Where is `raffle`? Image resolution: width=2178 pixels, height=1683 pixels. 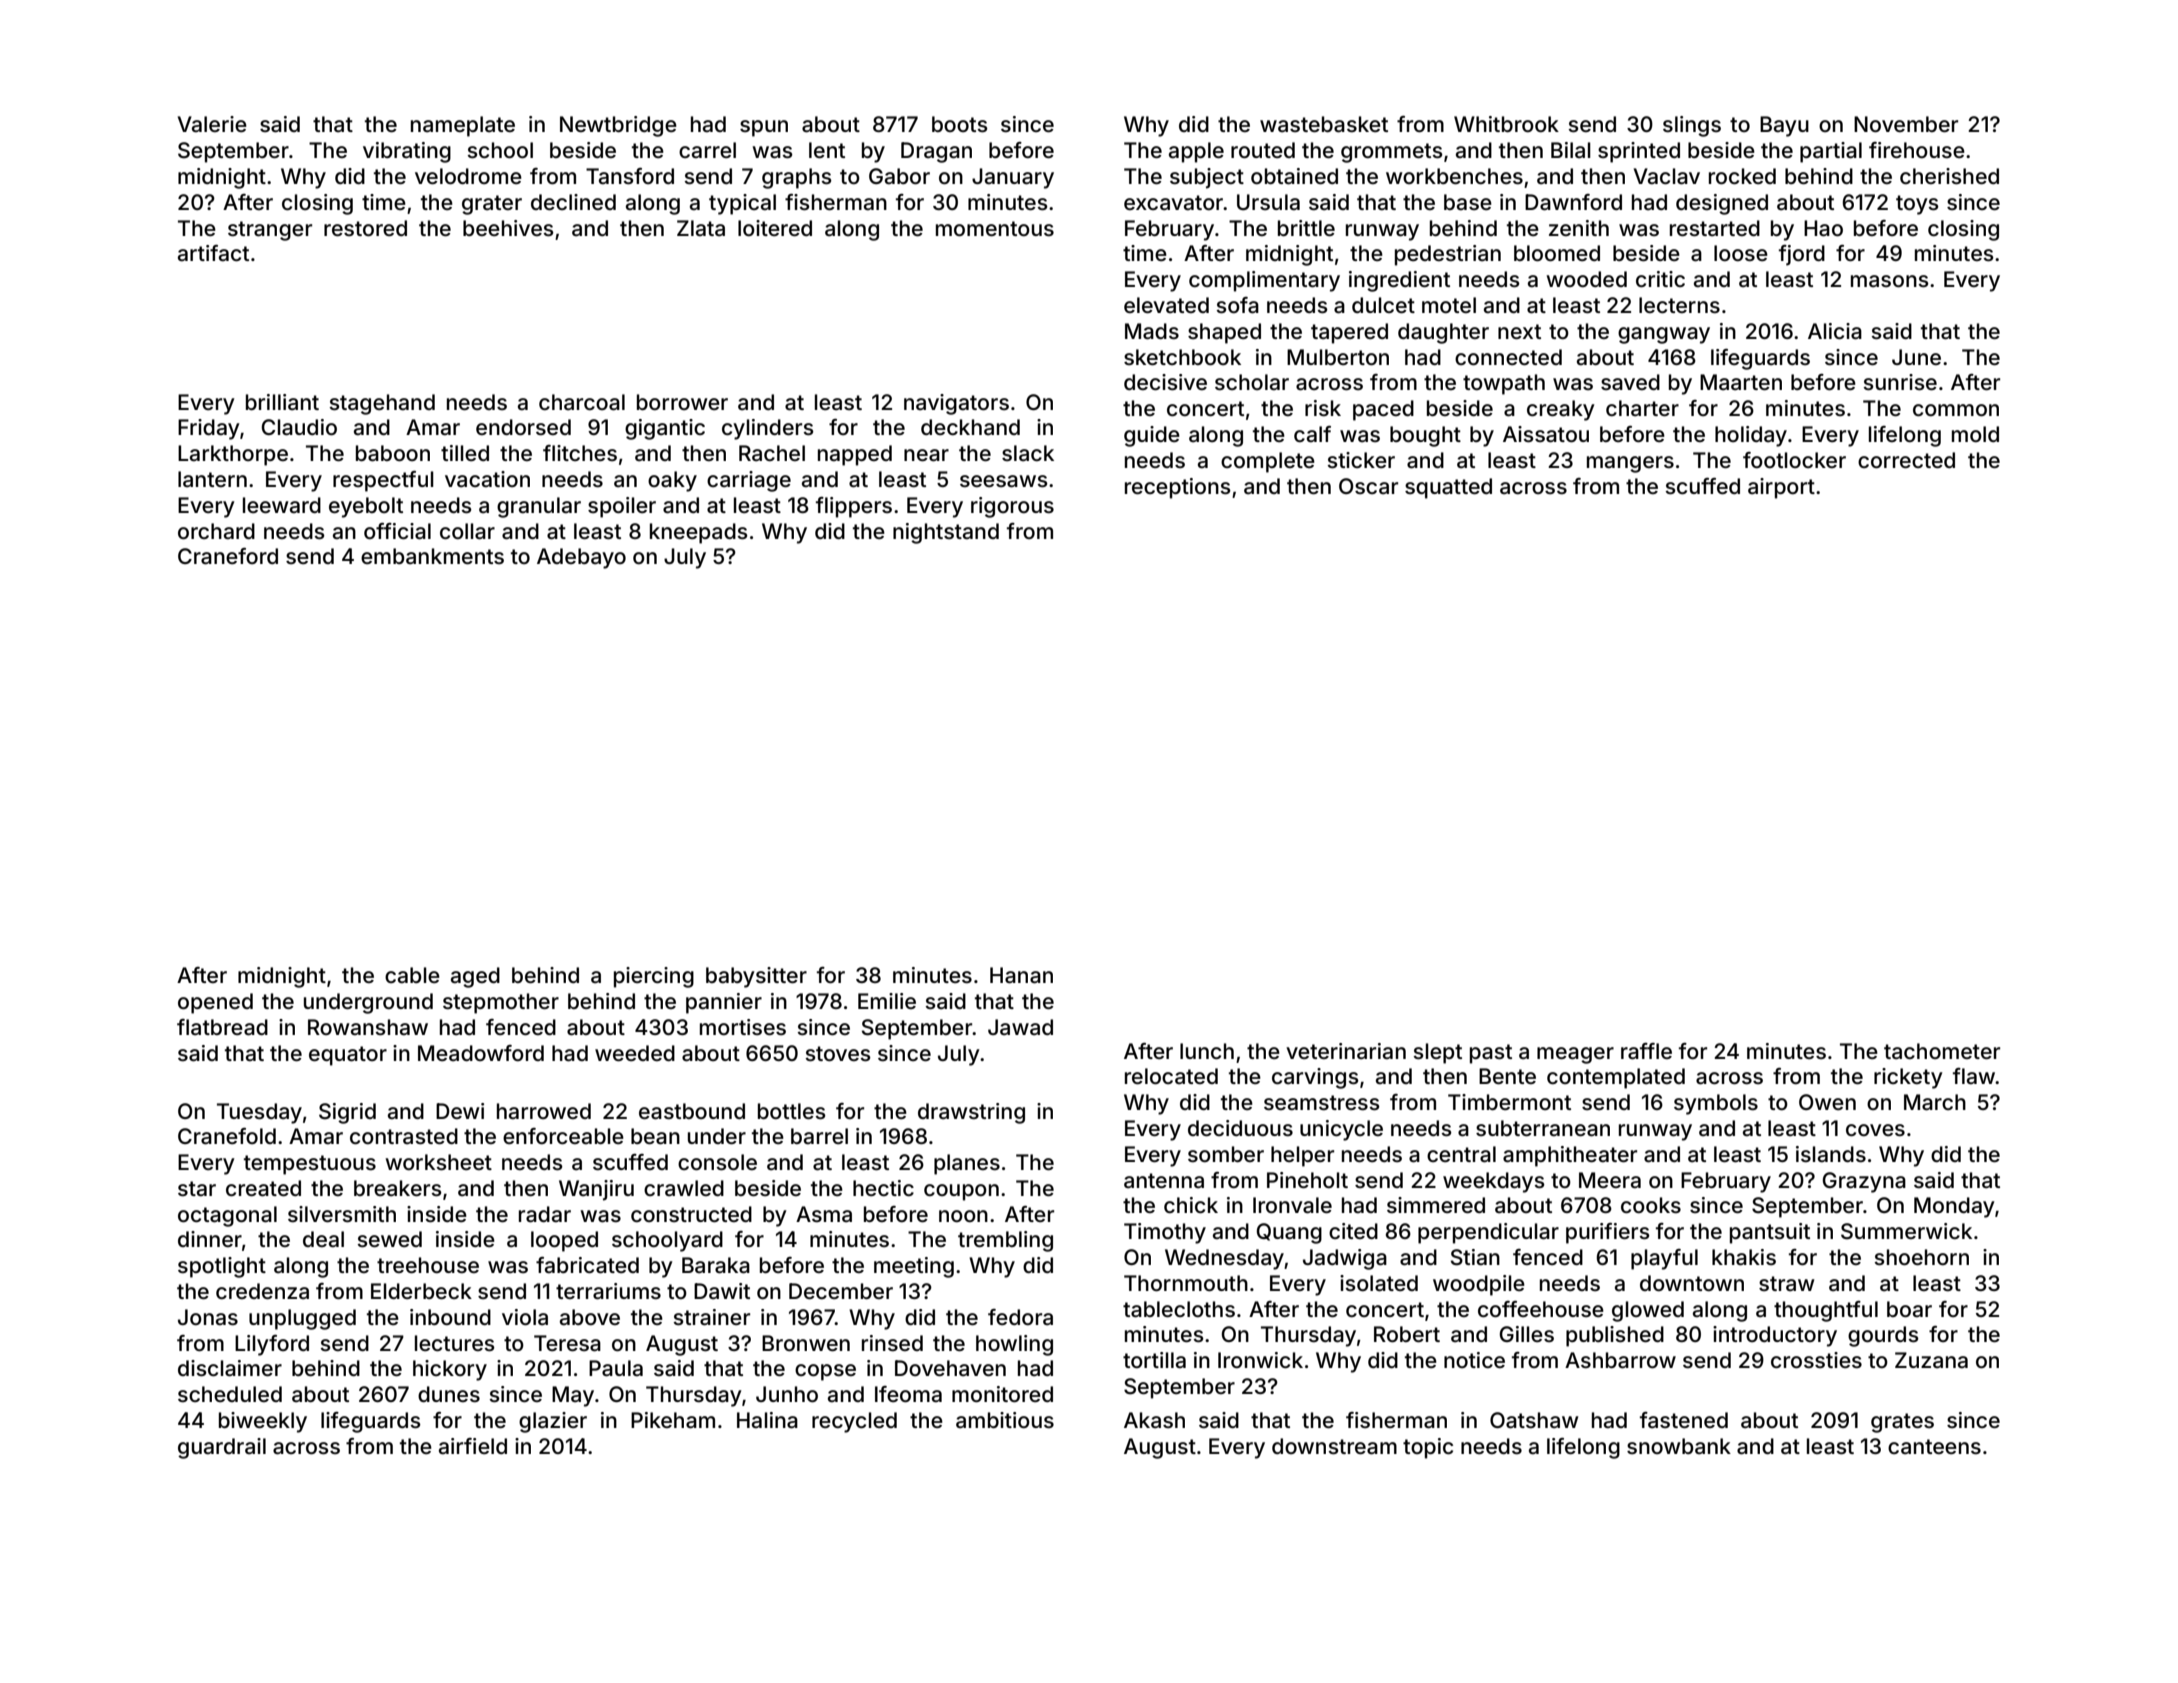
raffle is located at coordinates (1646, 1051).
